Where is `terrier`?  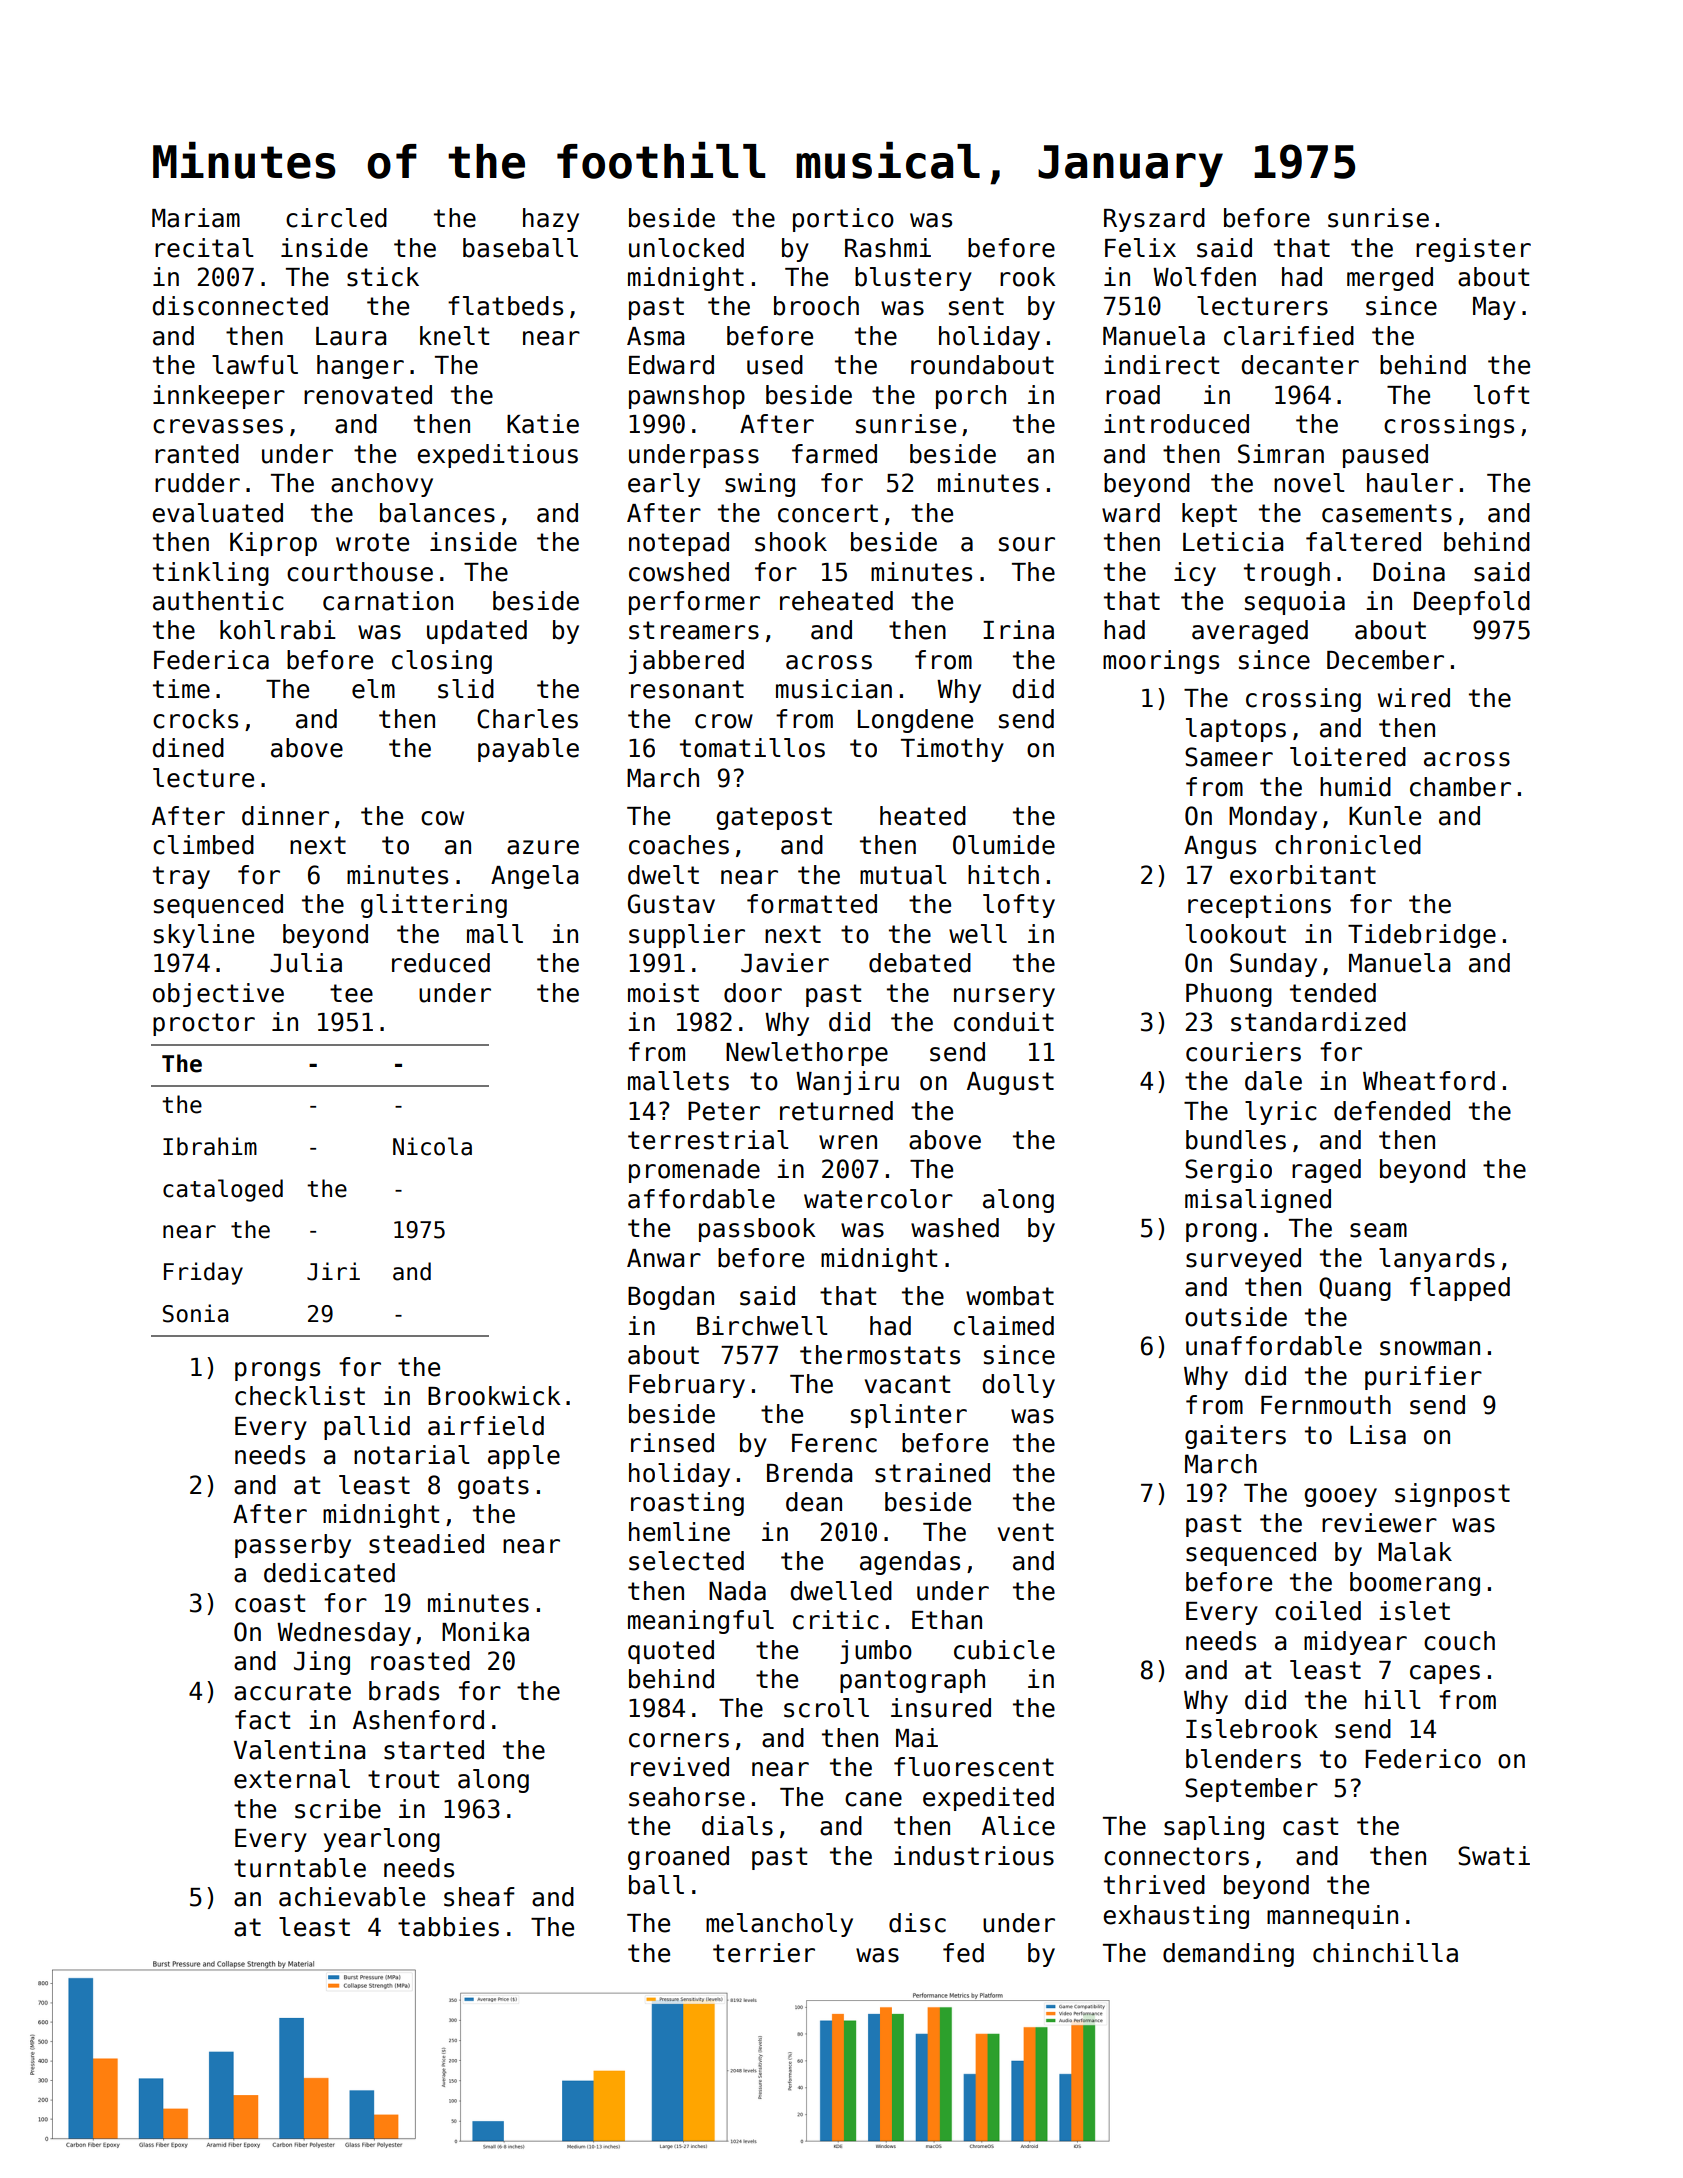
terrier is located at coordinates (764, 1953).
